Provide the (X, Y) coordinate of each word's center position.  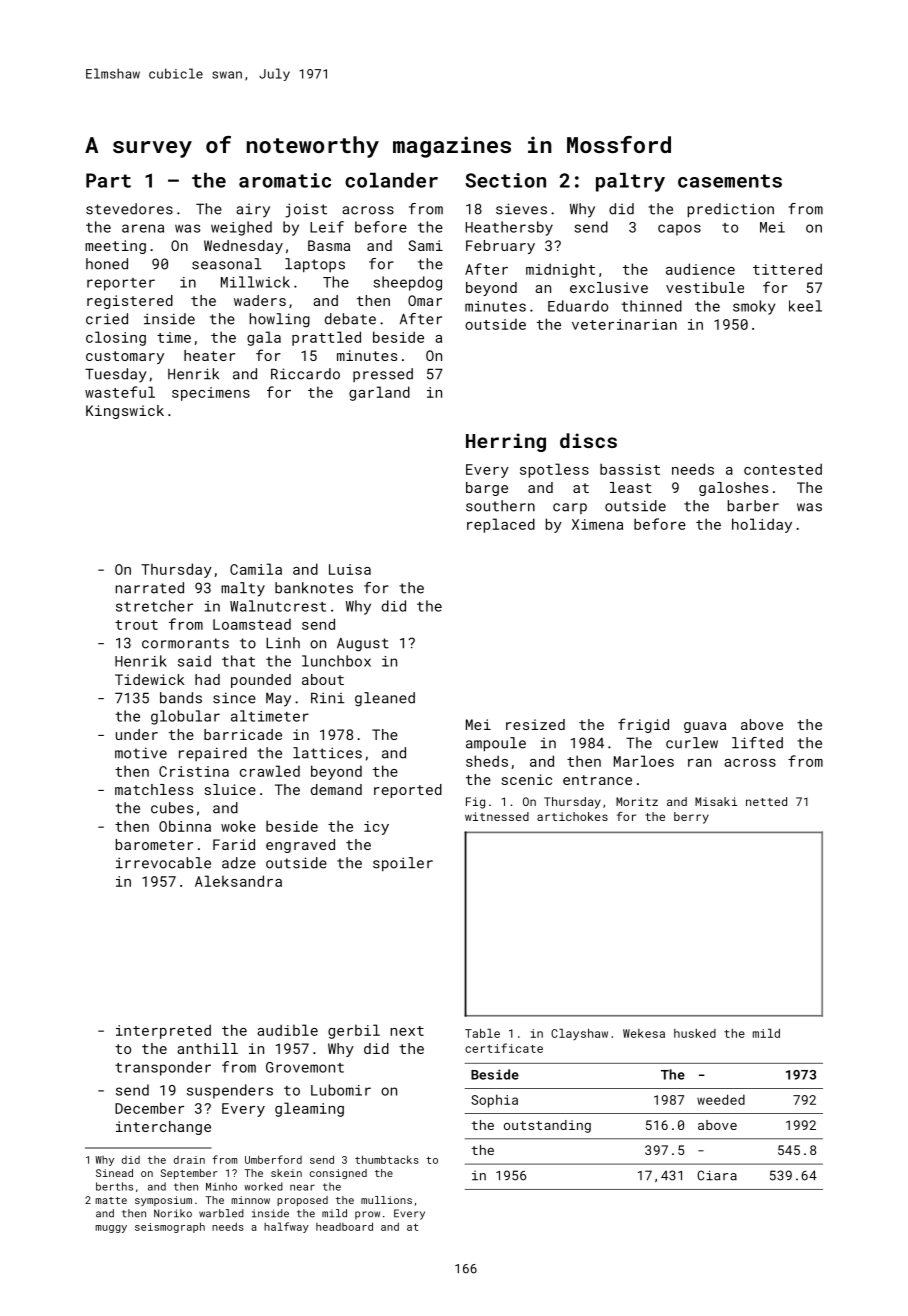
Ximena (597, 524)
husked (695, 1033)
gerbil (354, 1031)
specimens (211, 394)
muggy (111, 1229)
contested (783, 469)
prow (367, 1215)
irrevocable (163, 863)
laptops (315, 265)
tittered (787, 269)
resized (535, 724)
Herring (506, 442)
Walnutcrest (278, 606)
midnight (560, 270)
